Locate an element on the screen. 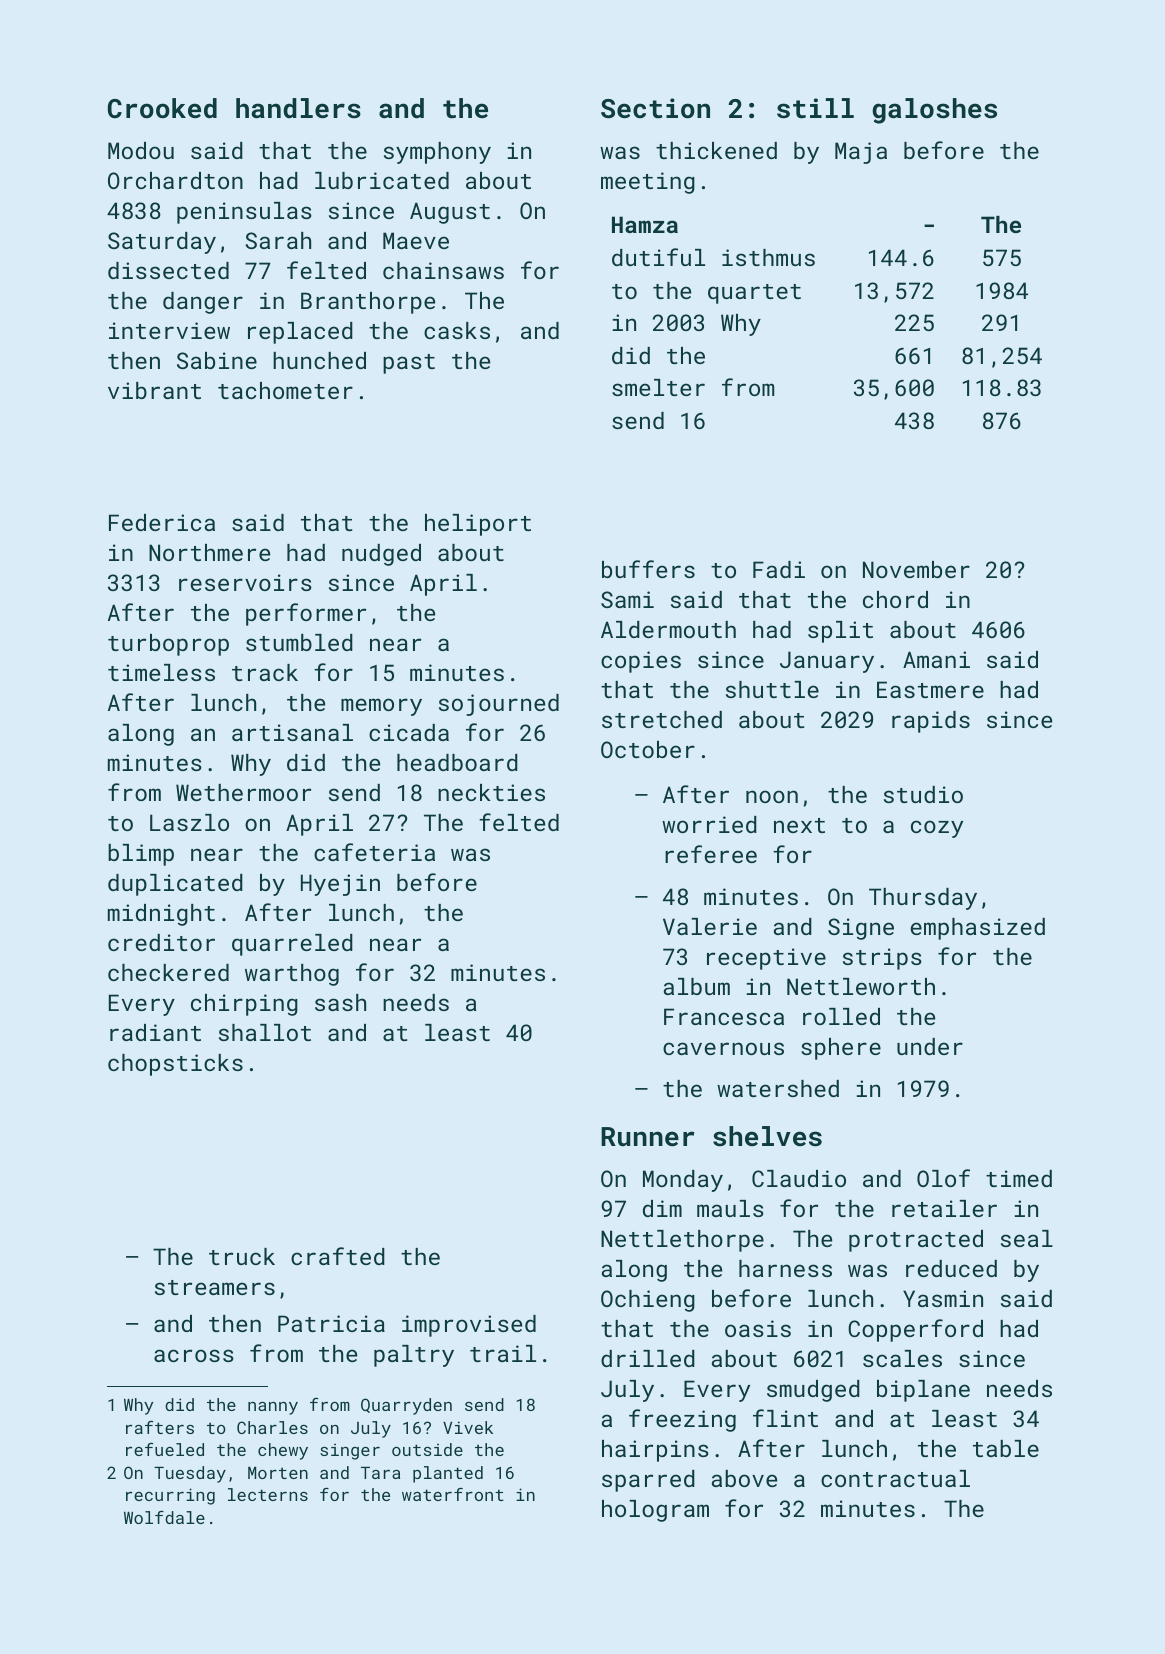  harness is located at coordinates (785, 1268).
